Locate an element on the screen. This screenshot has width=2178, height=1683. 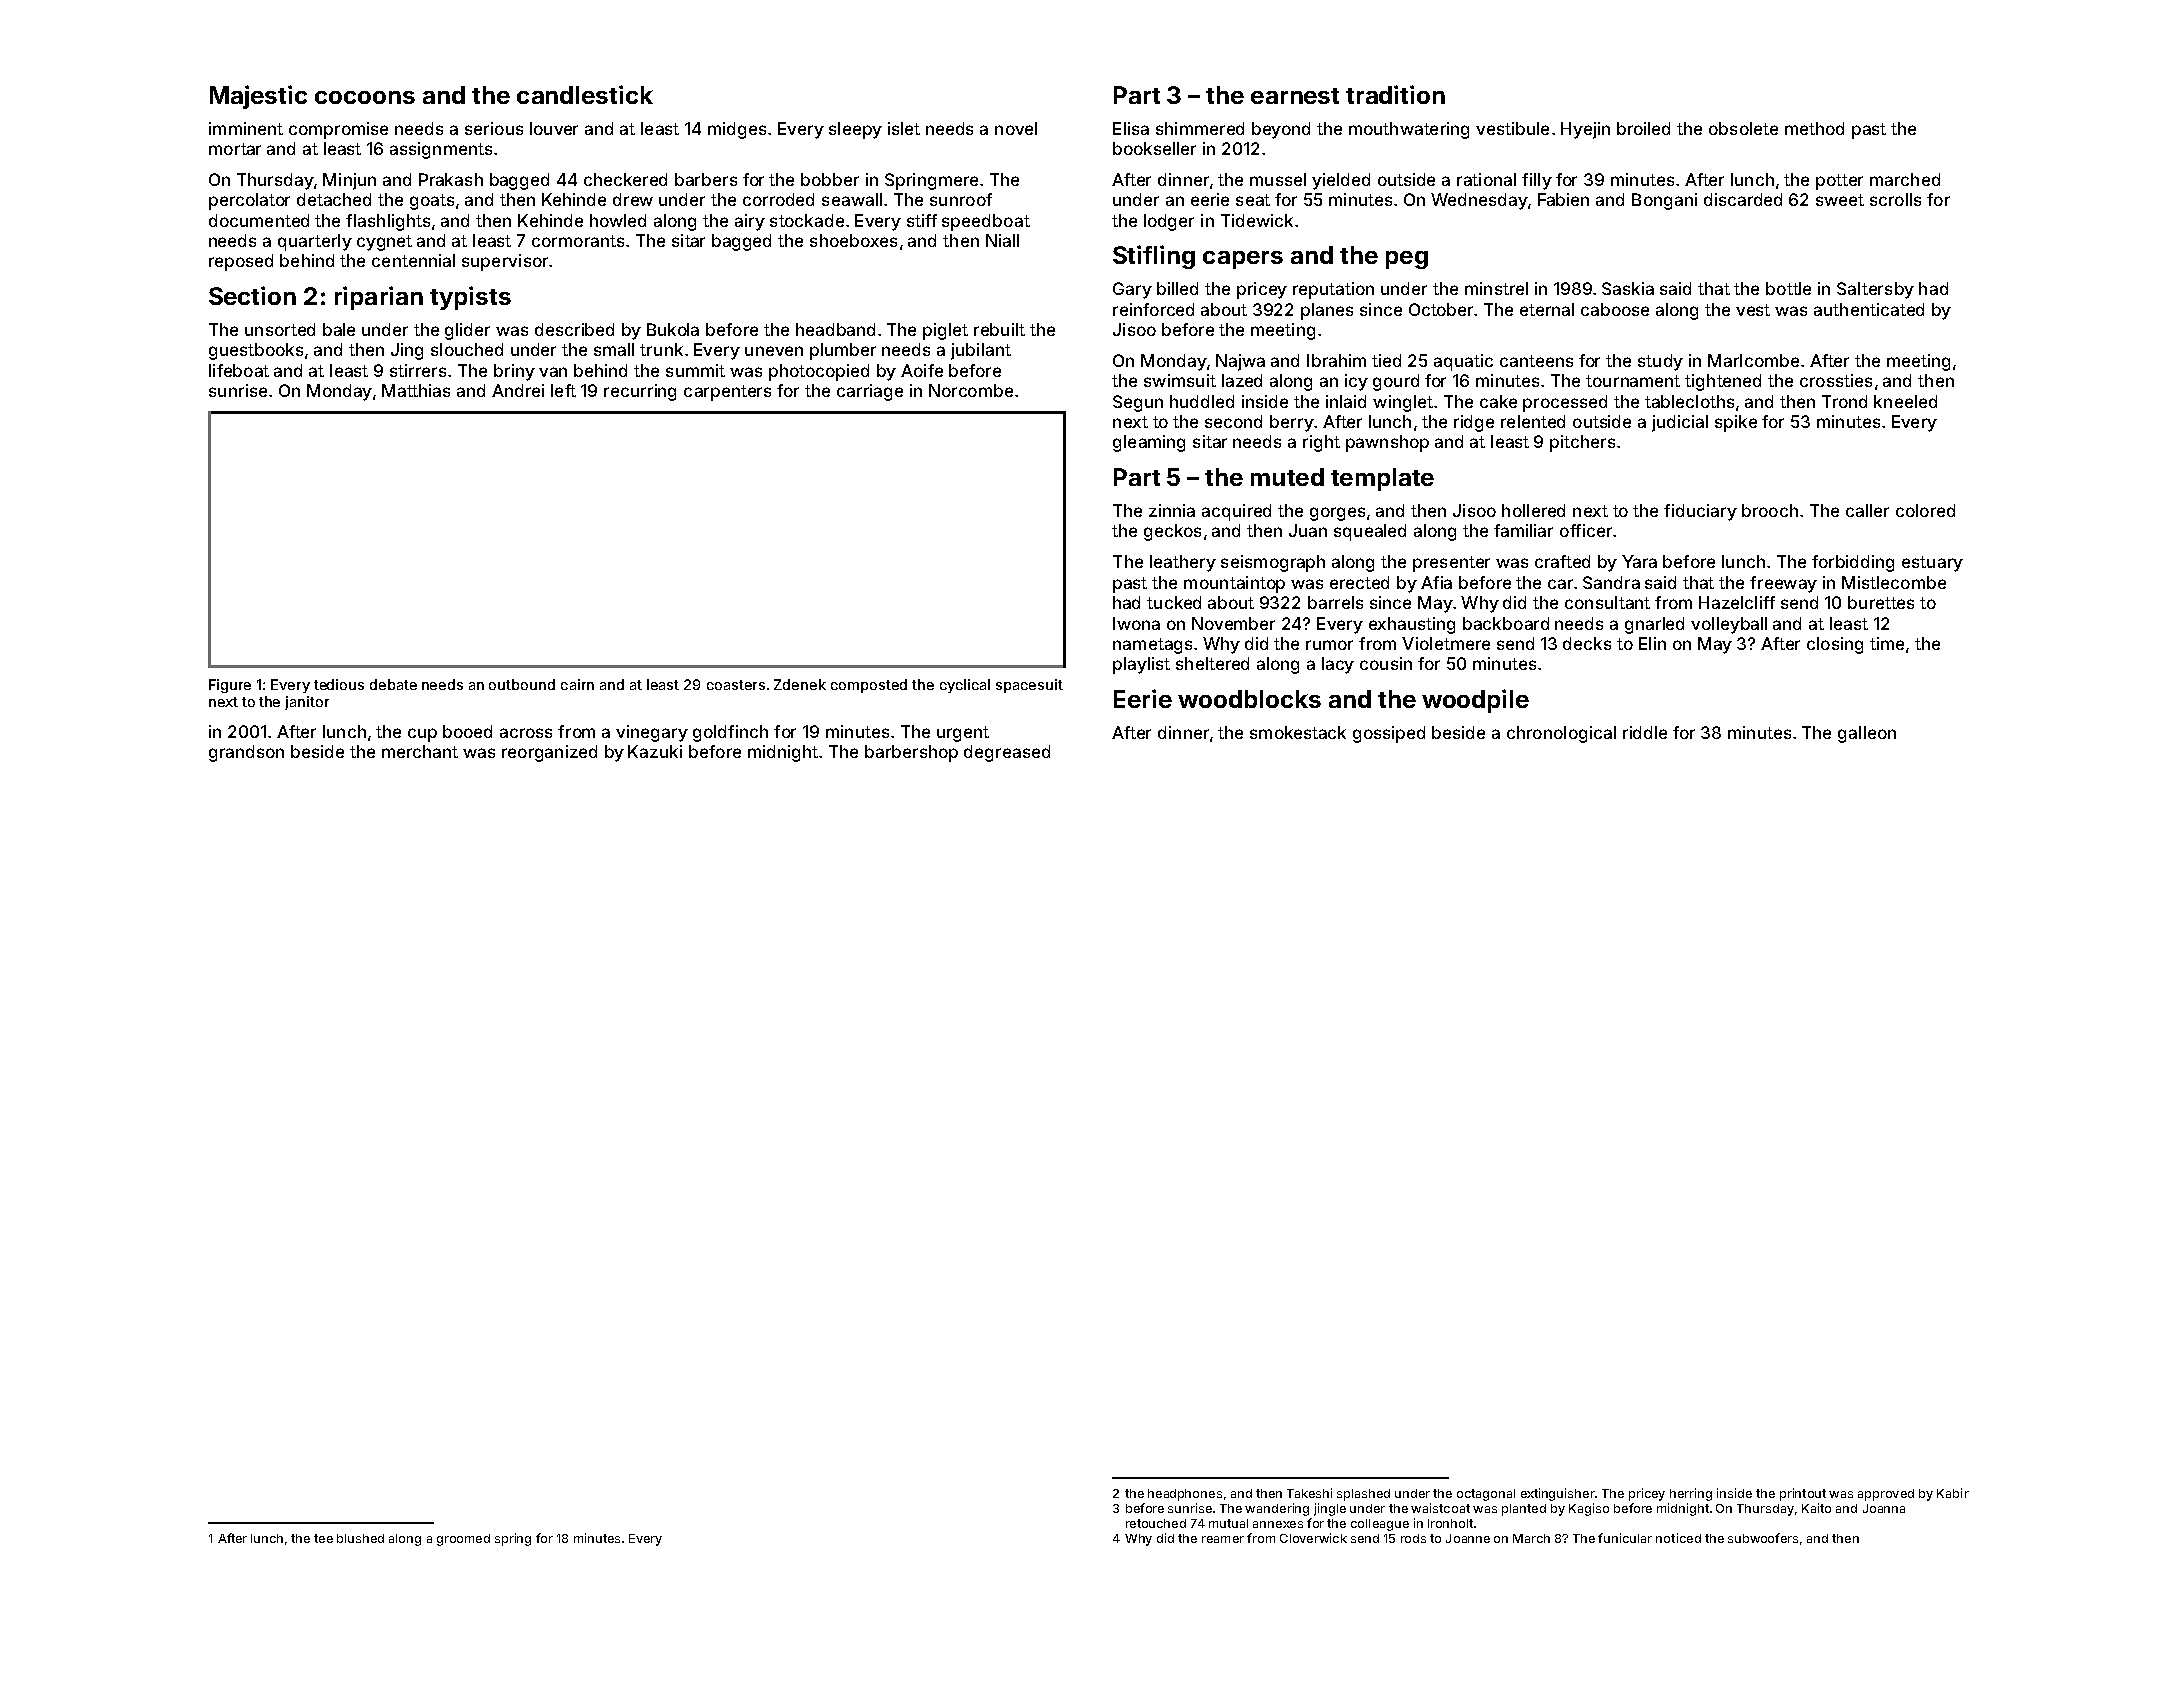
grandson is located at coordinates (246, 753).
